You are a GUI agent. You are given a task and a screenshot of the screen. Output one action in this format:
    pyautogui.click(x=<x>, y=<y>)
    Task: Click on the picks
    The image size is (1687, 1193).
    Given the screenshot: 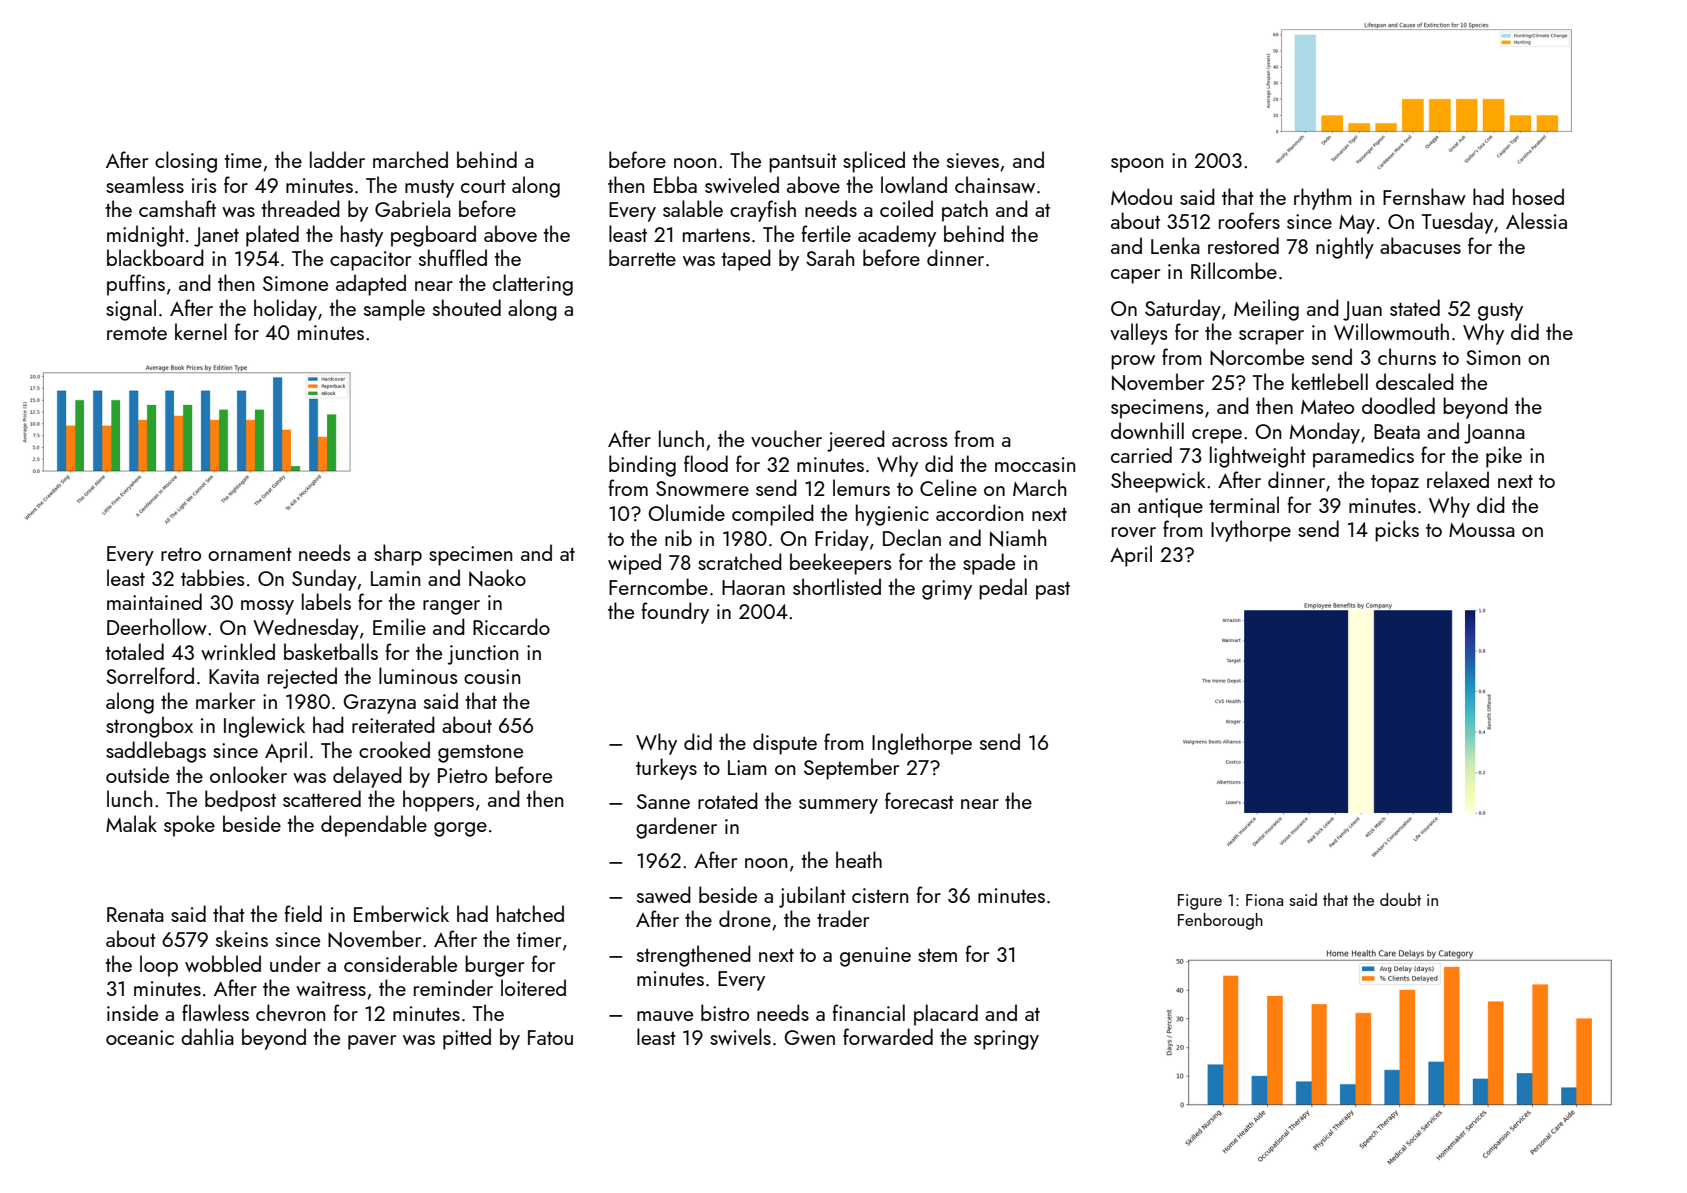 What is the action you would take?
    pyautogui.click(x=1397, y=531)
